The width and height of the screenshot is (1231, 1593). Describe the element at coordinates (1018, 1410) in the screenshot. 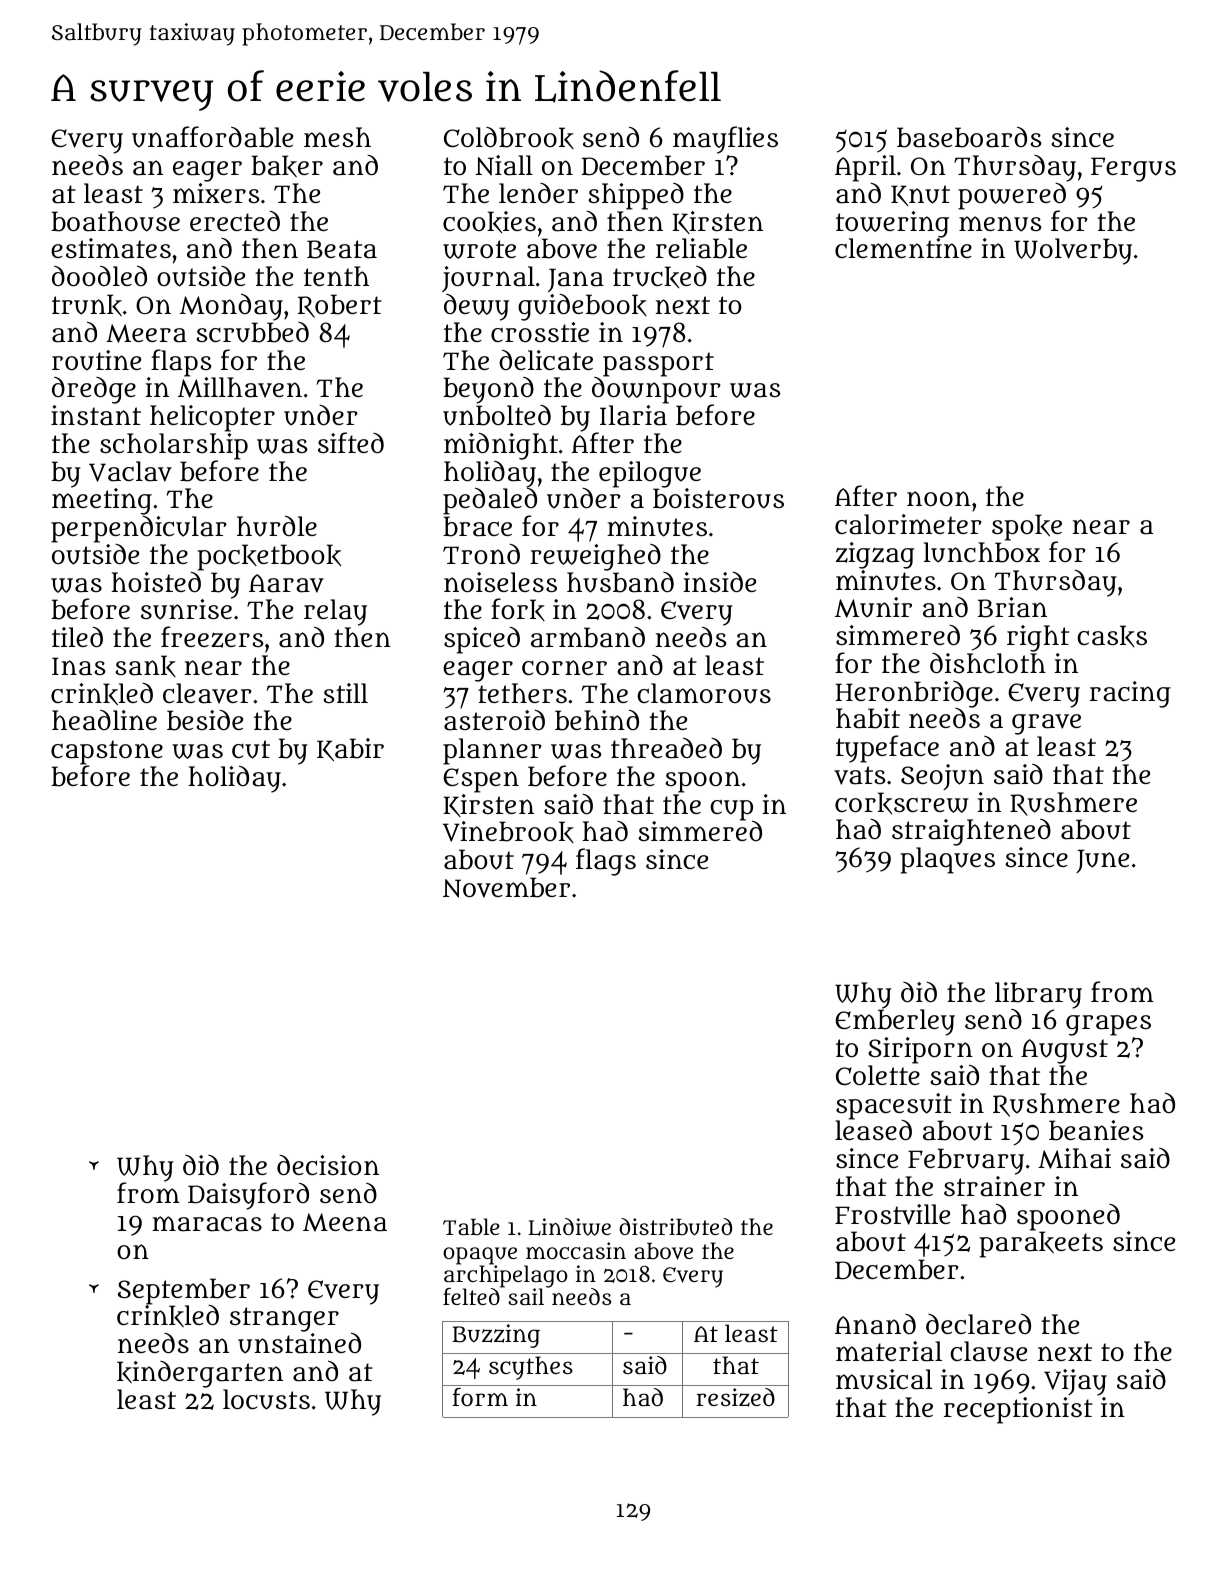

I see `receptionist` at that location.
